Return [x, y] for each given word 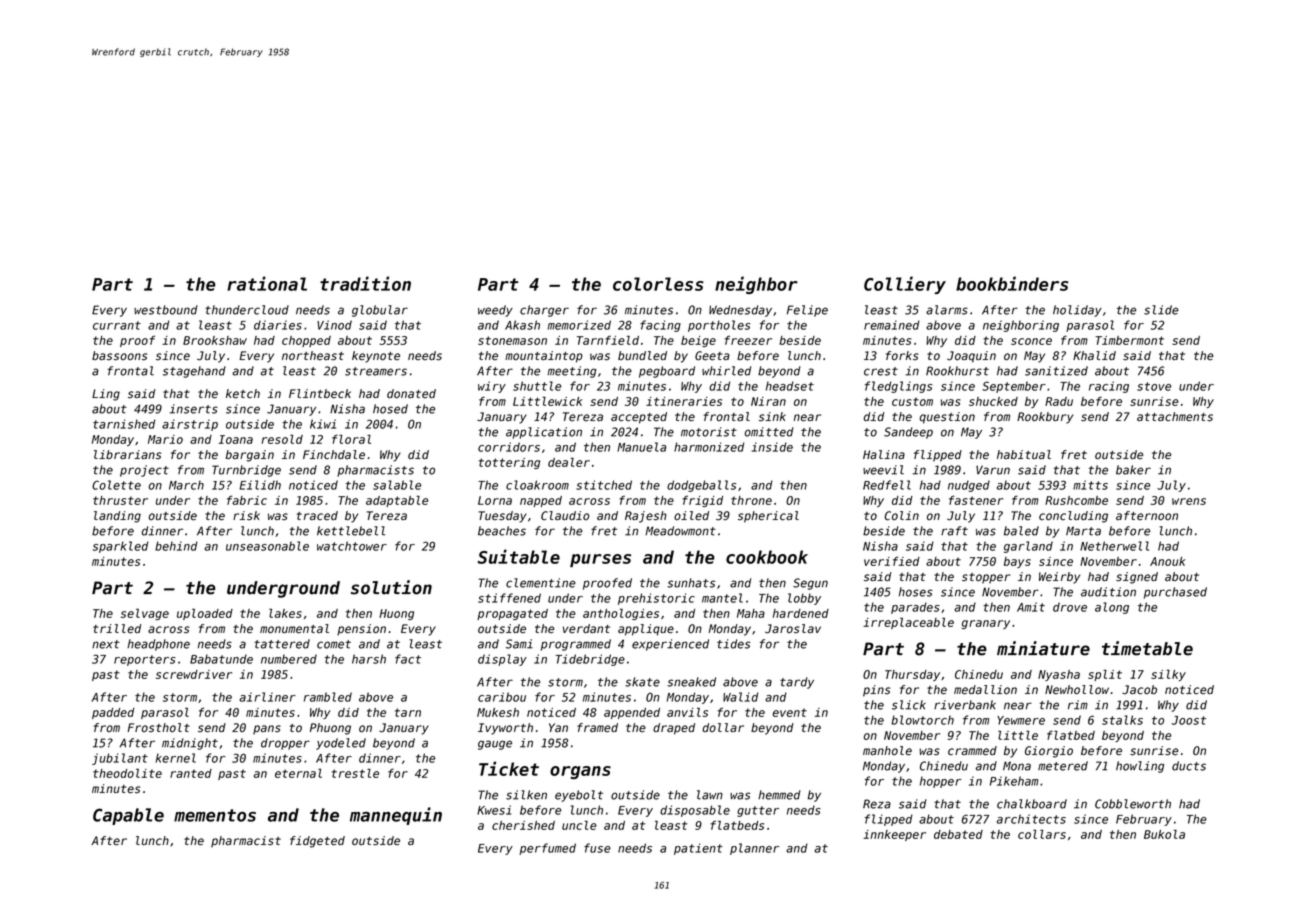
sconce [1031, 341]
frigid [702, 501]
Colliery [905, 285]
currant [117, 325]
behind [176, 546]
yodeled [341, 744]
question [947, 418]
